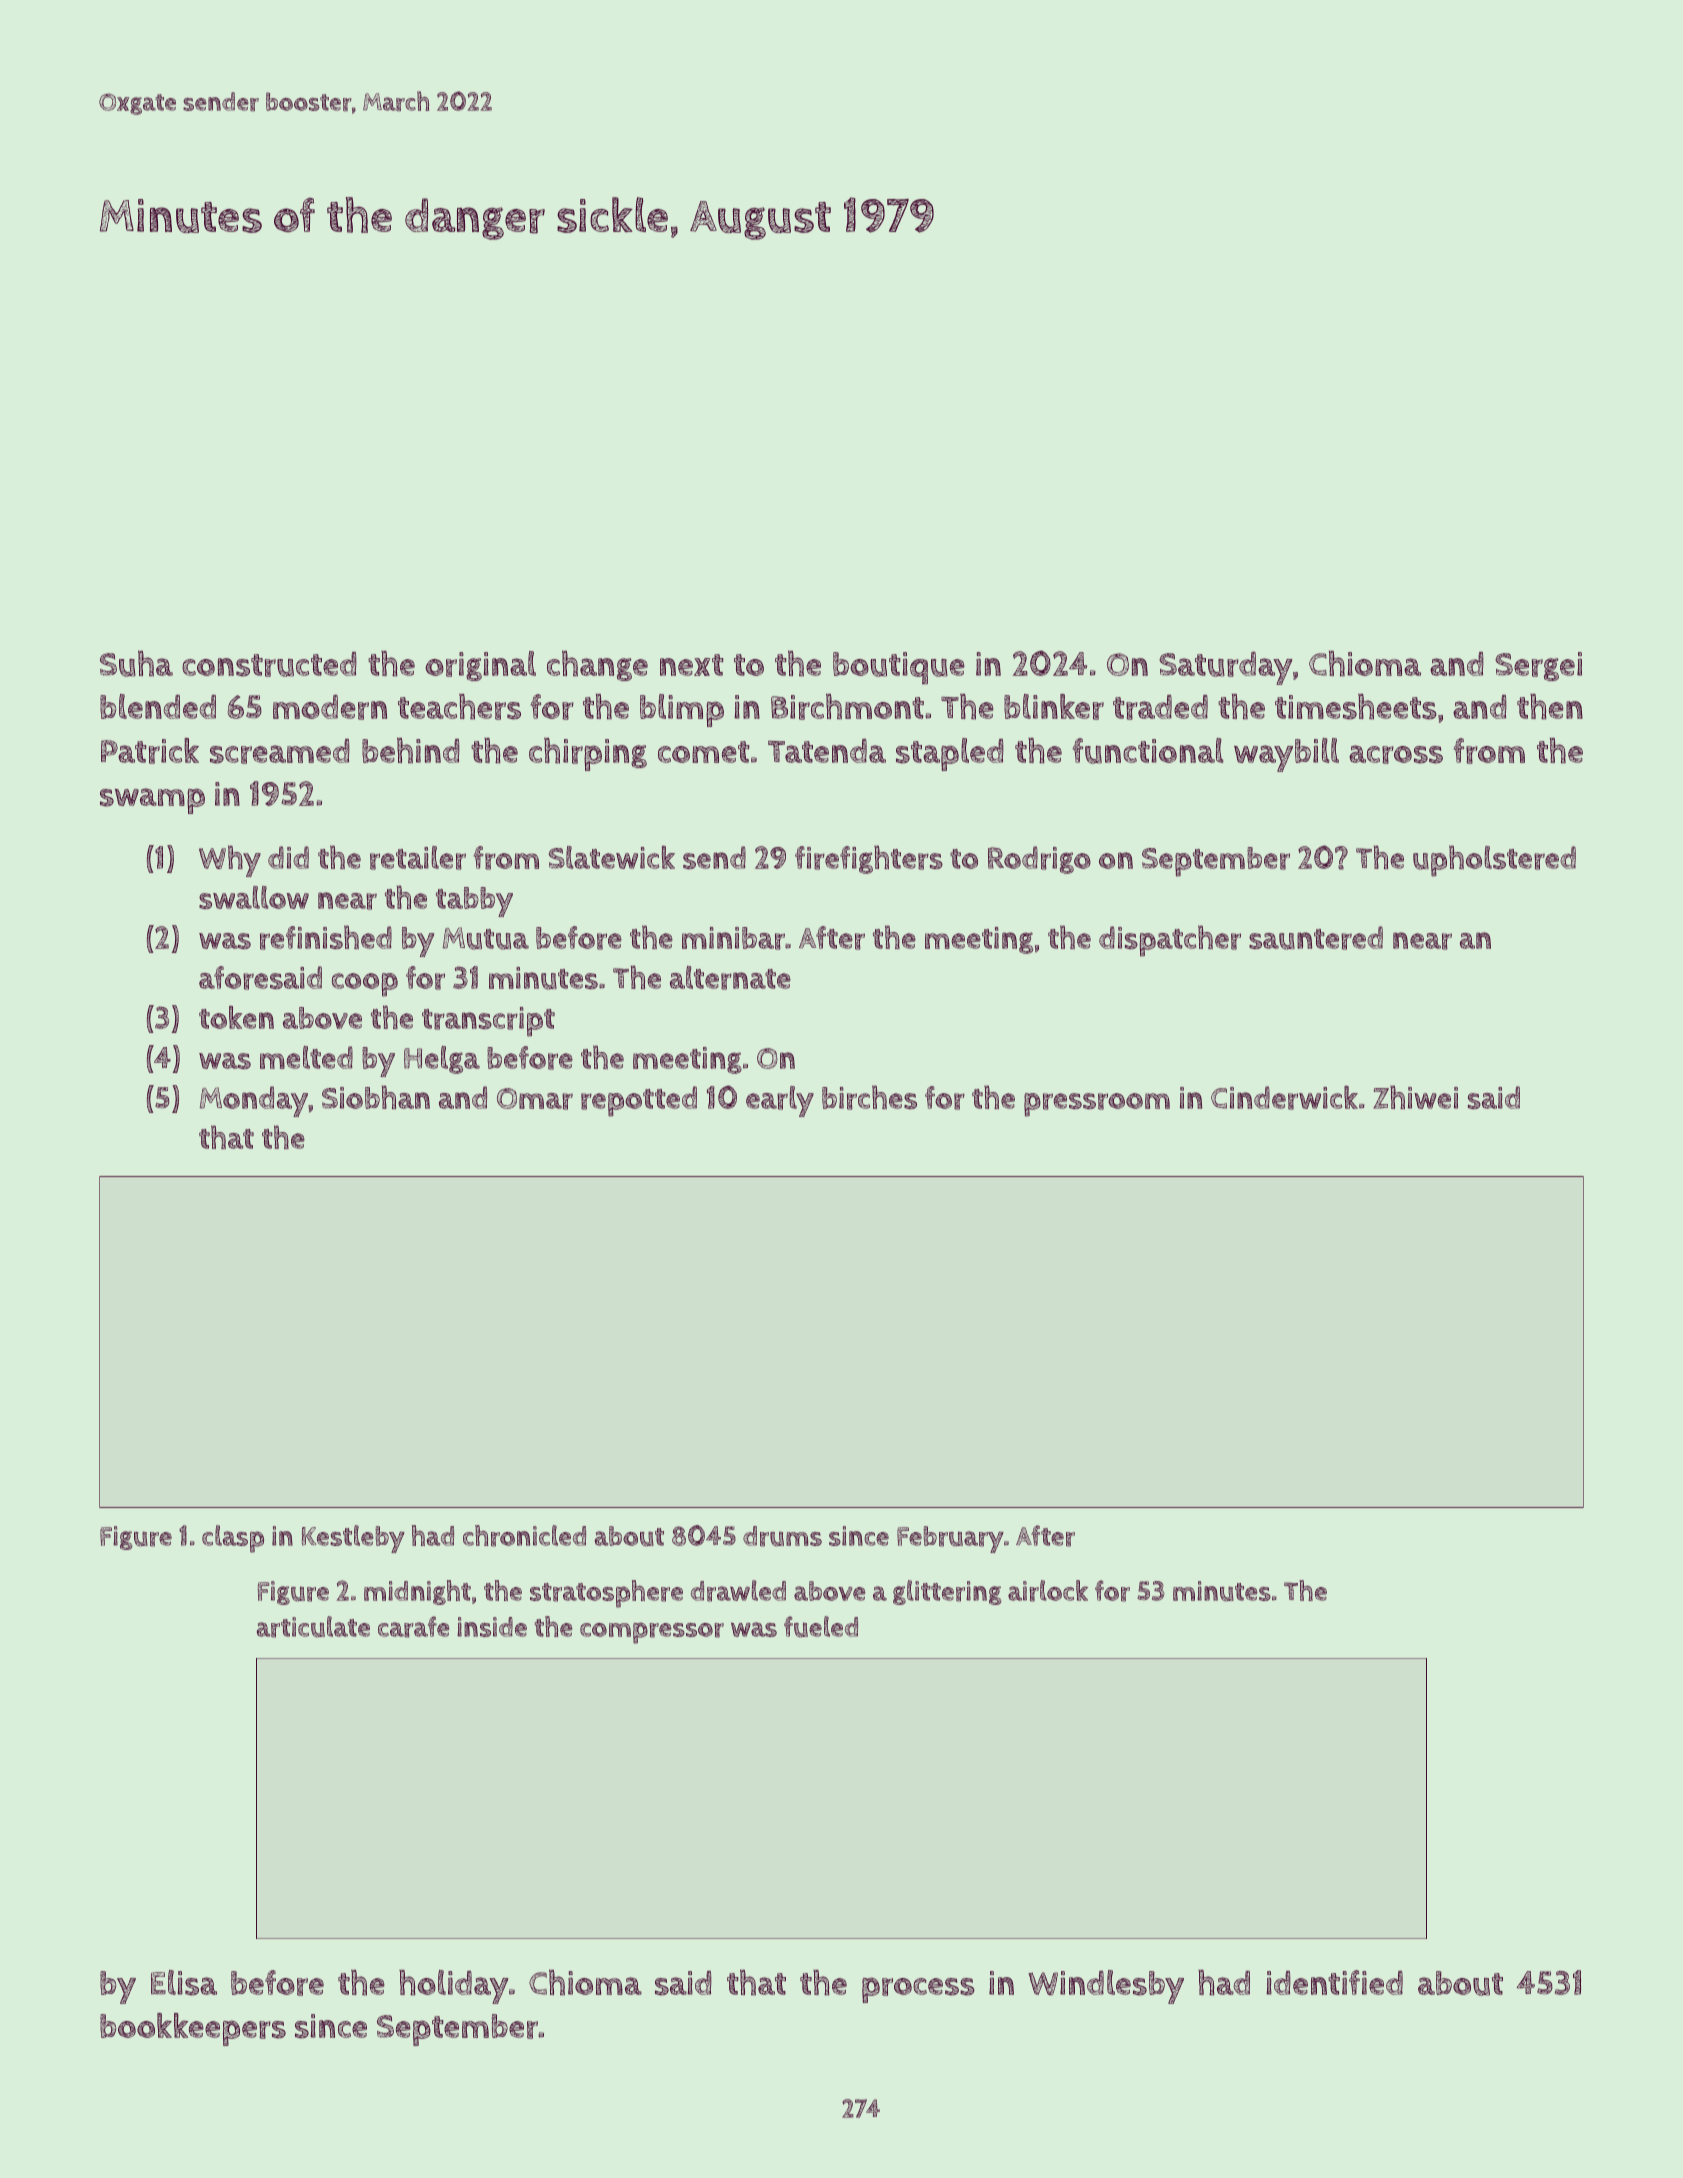  Describe the element at coordinates (193, 2029) in the screenshot. I see `bookkeepers` at that location.
